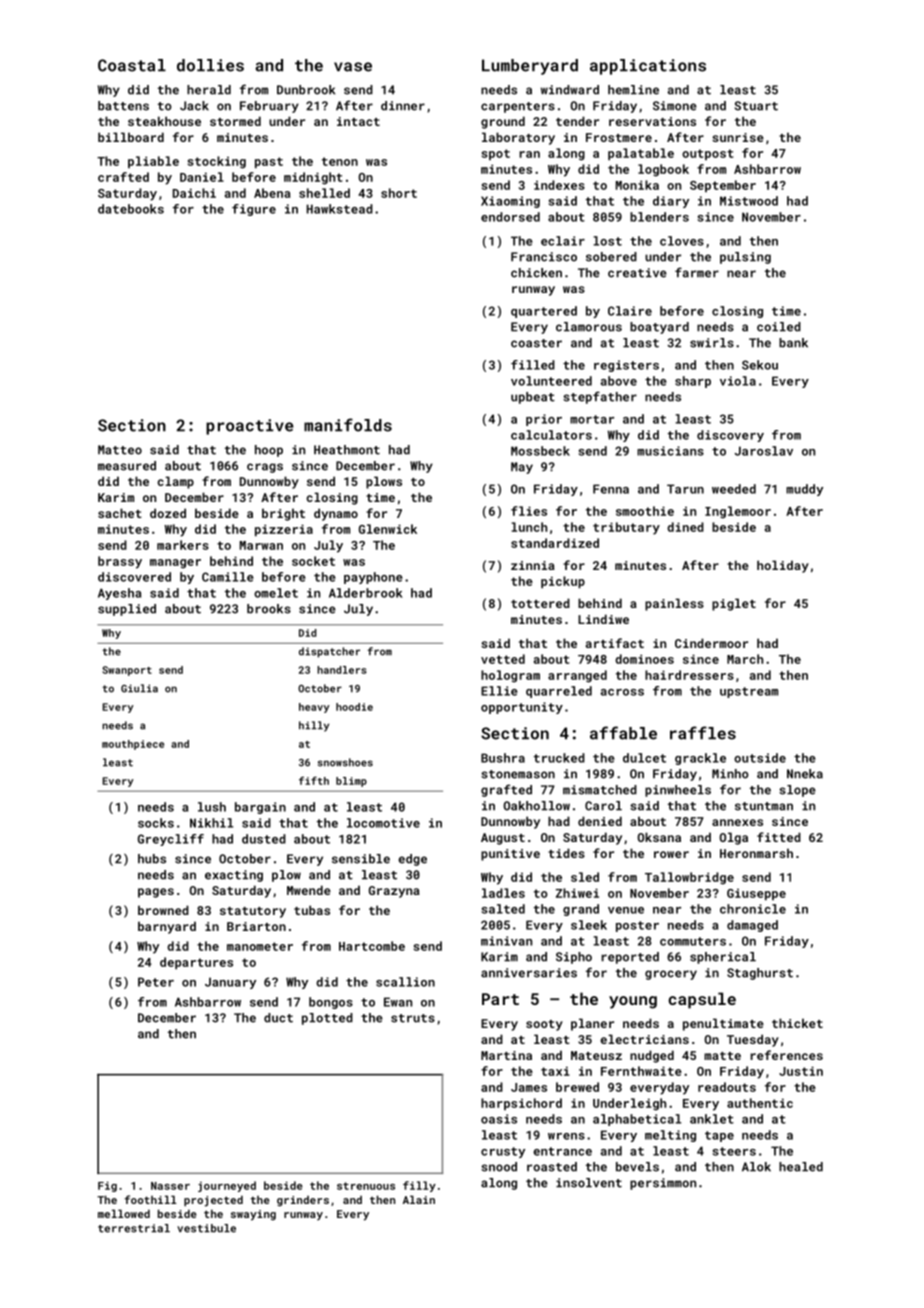 The height and width of the image is (1308, 924). Describe the element at coordinates (134, 1228) in the image. I see `terrestrial` at that location.
